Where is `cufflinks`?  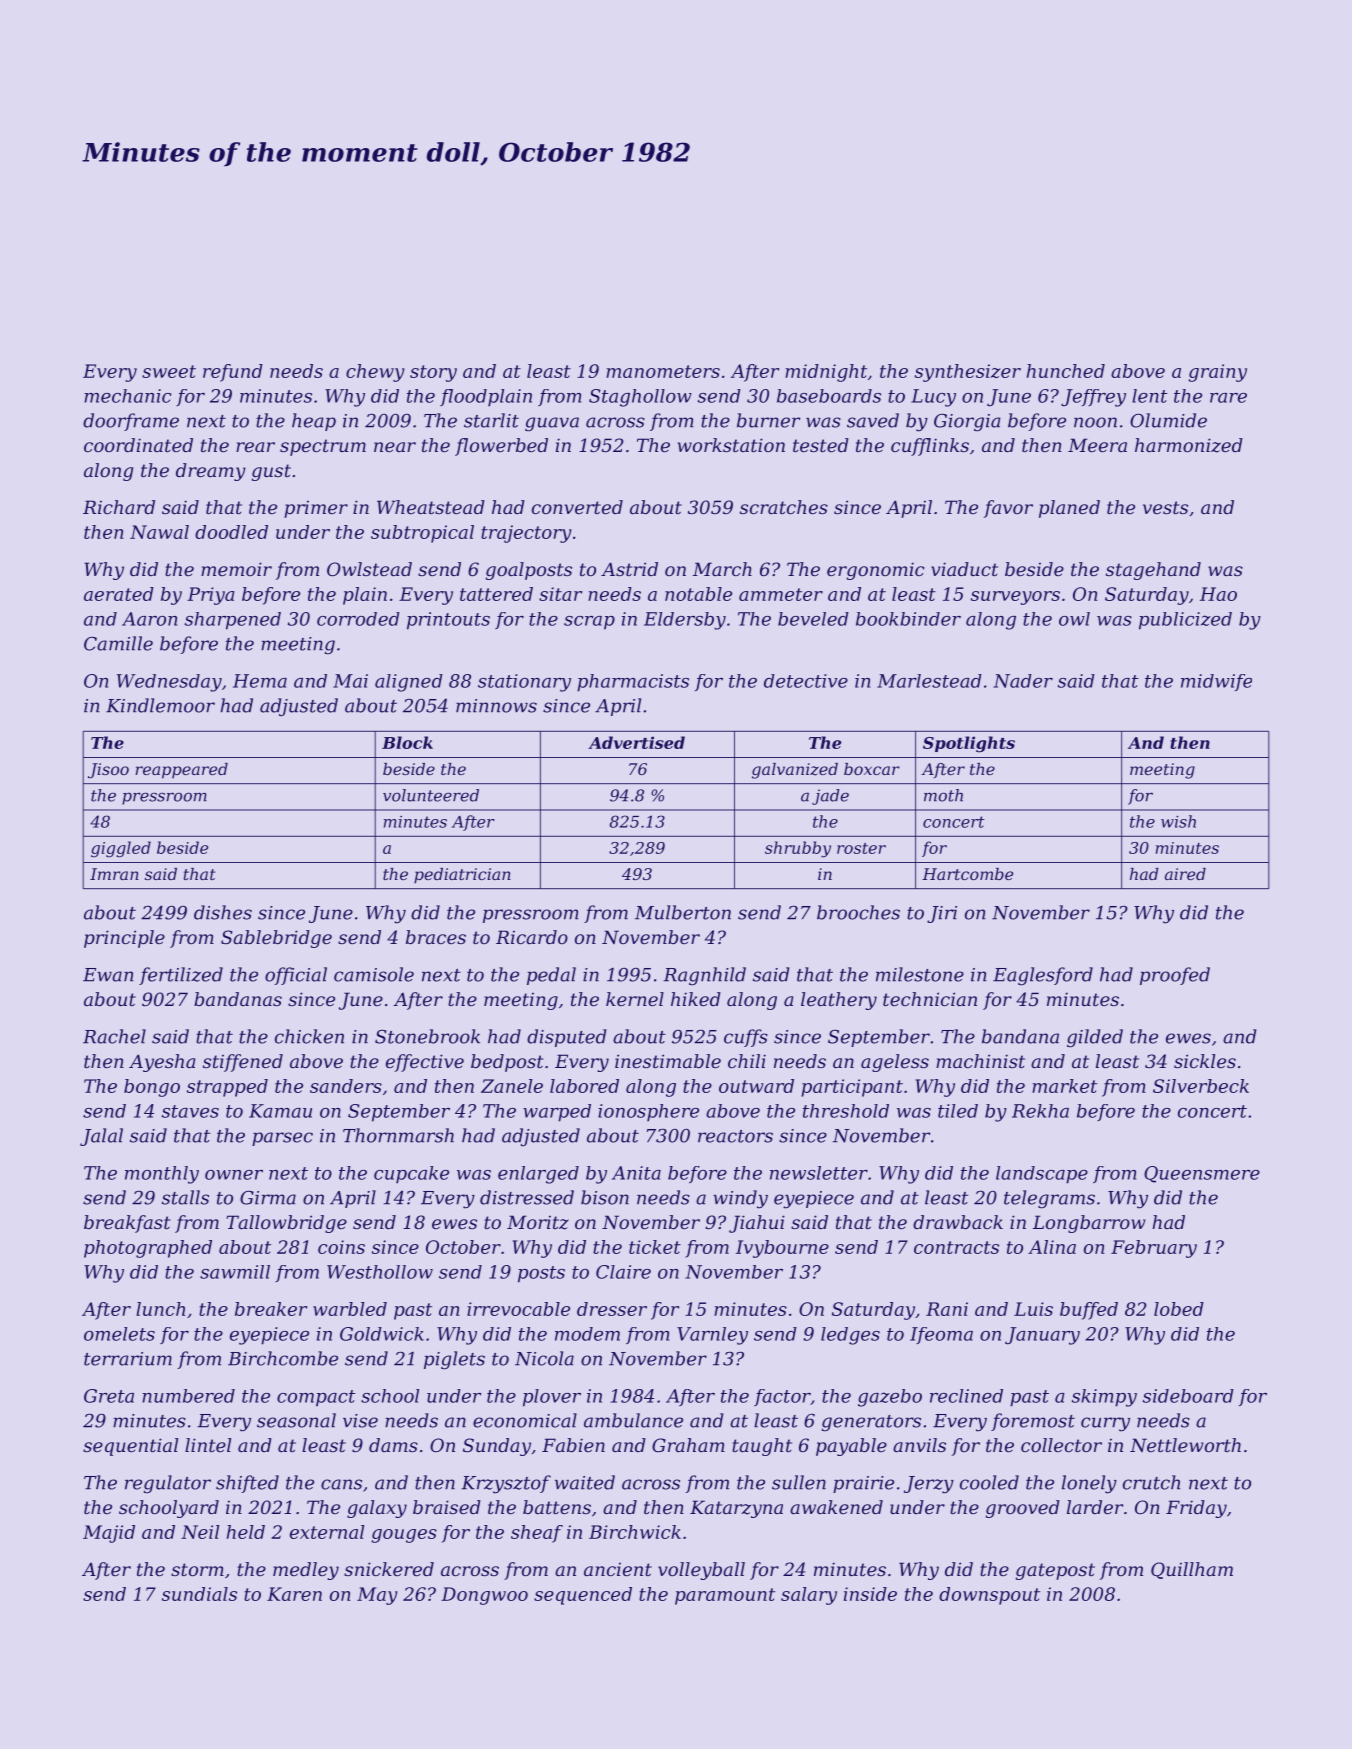
cufflinks is located at coordinates (930, 447).
